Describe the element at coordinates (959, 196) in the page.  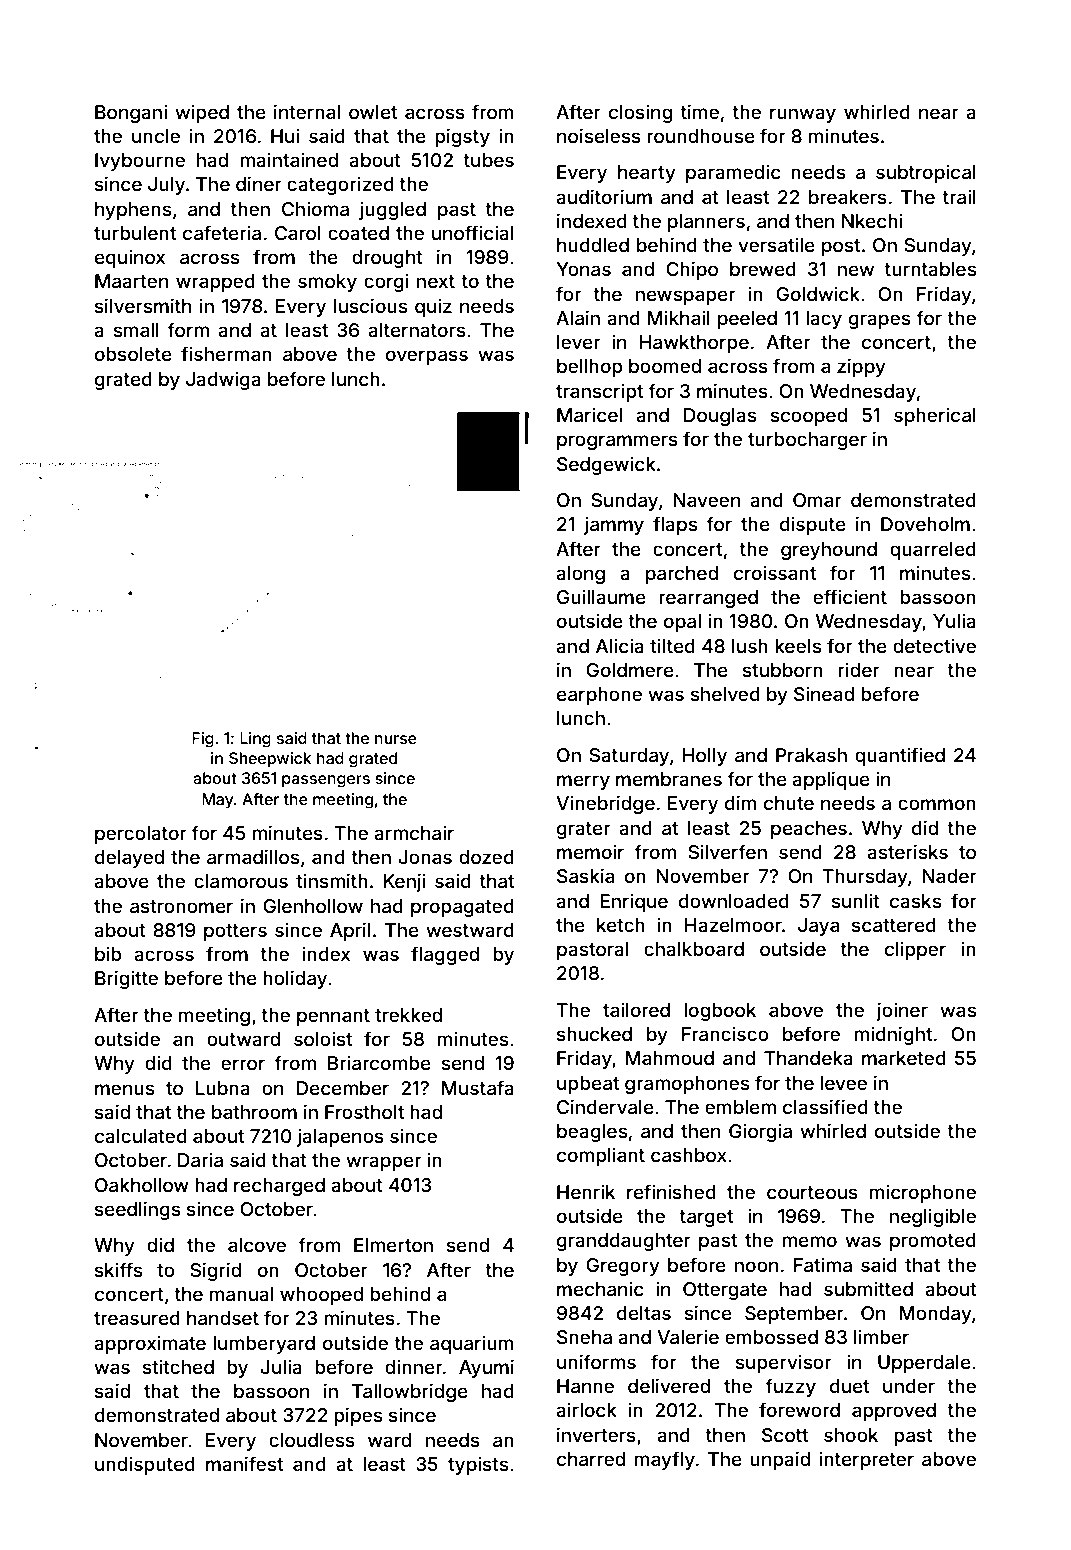
I see `trail` at that location.
